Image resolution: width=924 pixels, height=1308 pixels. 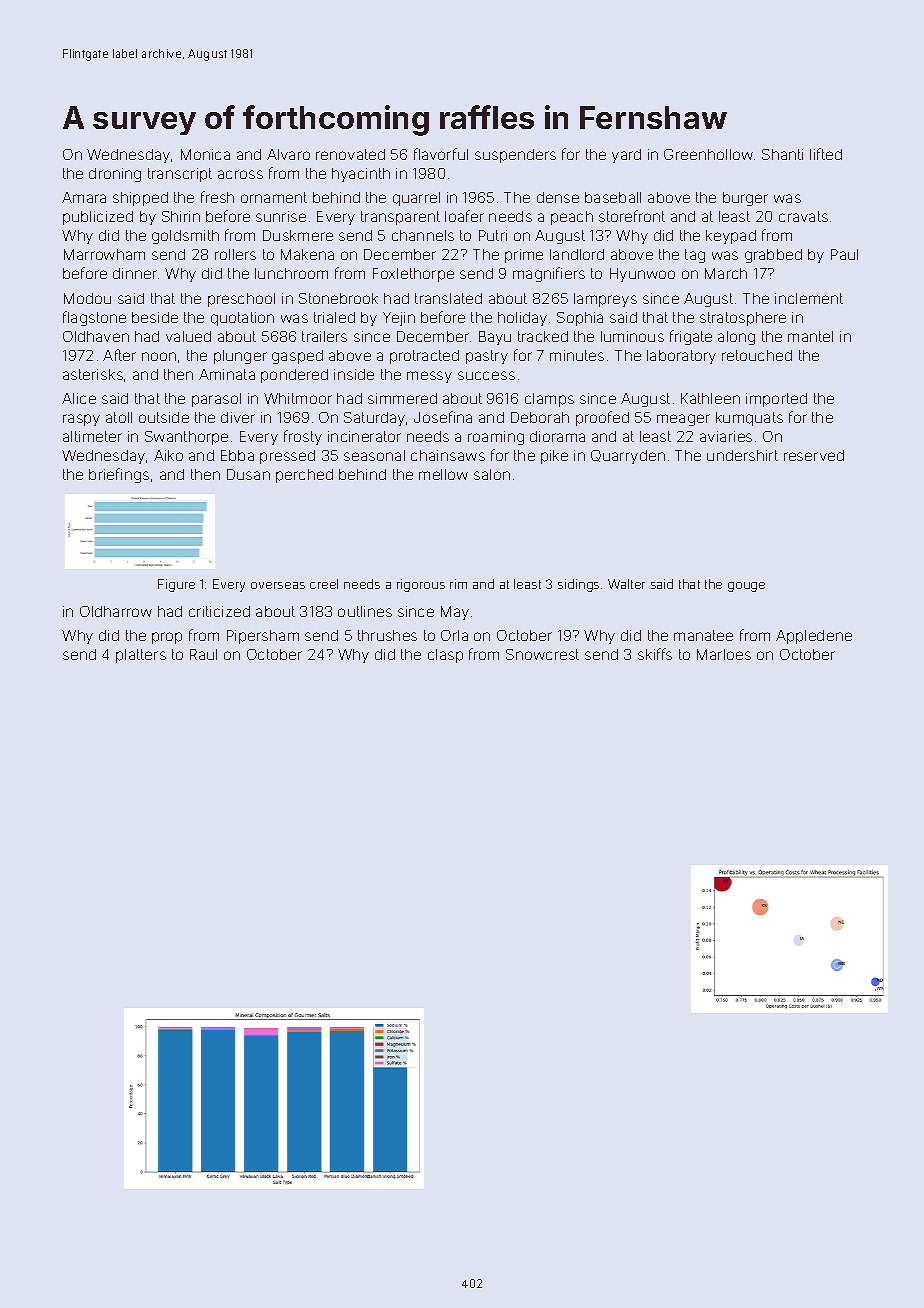 What do you see at coordinates (803, 216) in the page?
I see `cravats` at bounding box center [803, 216].
